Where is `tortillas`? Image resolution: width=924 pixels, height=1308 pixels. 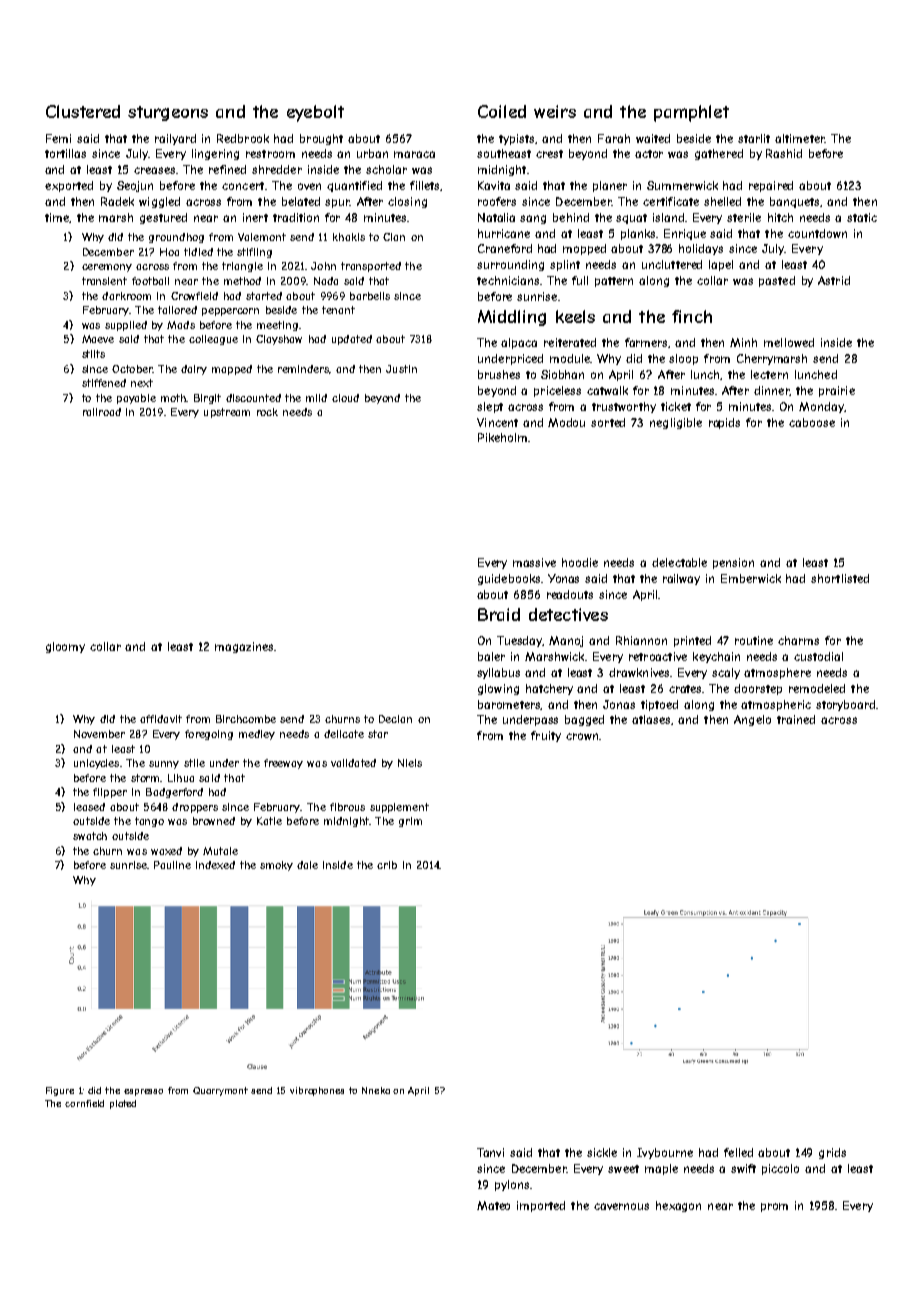 tortillas is located at coordinates (65, 153).
